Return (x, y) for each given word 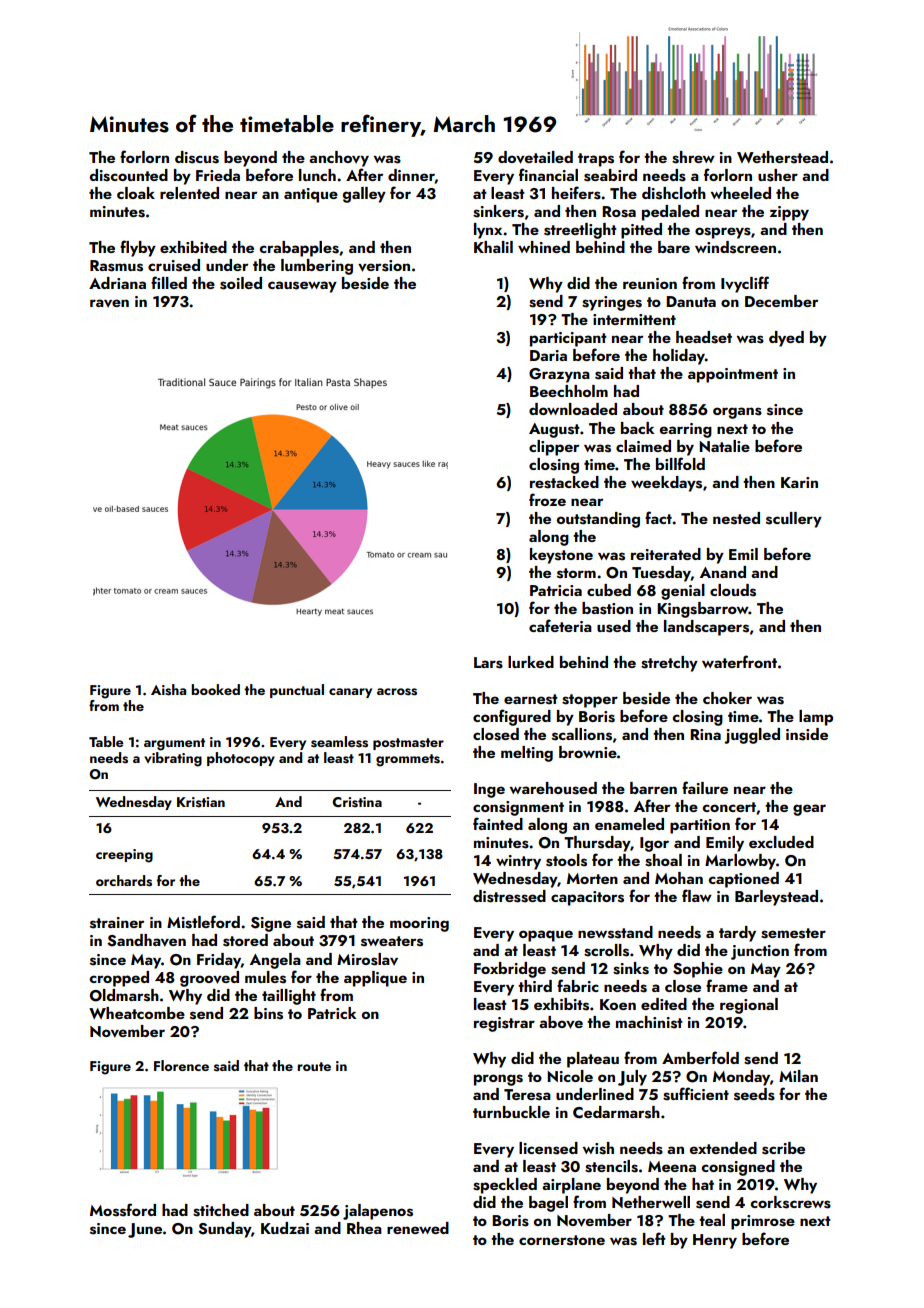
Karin (799, 482)
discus (197, 157)
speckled (505, 1186)
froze (547, 499)
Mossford (123, 1210)
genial (683, 592)
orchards (124, 881)
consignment (518, 808)
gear (809, 810)
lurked (531, 662)
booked (215, 689)
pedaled (670, 213)
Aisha (168, 690)
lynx (488, 231)
